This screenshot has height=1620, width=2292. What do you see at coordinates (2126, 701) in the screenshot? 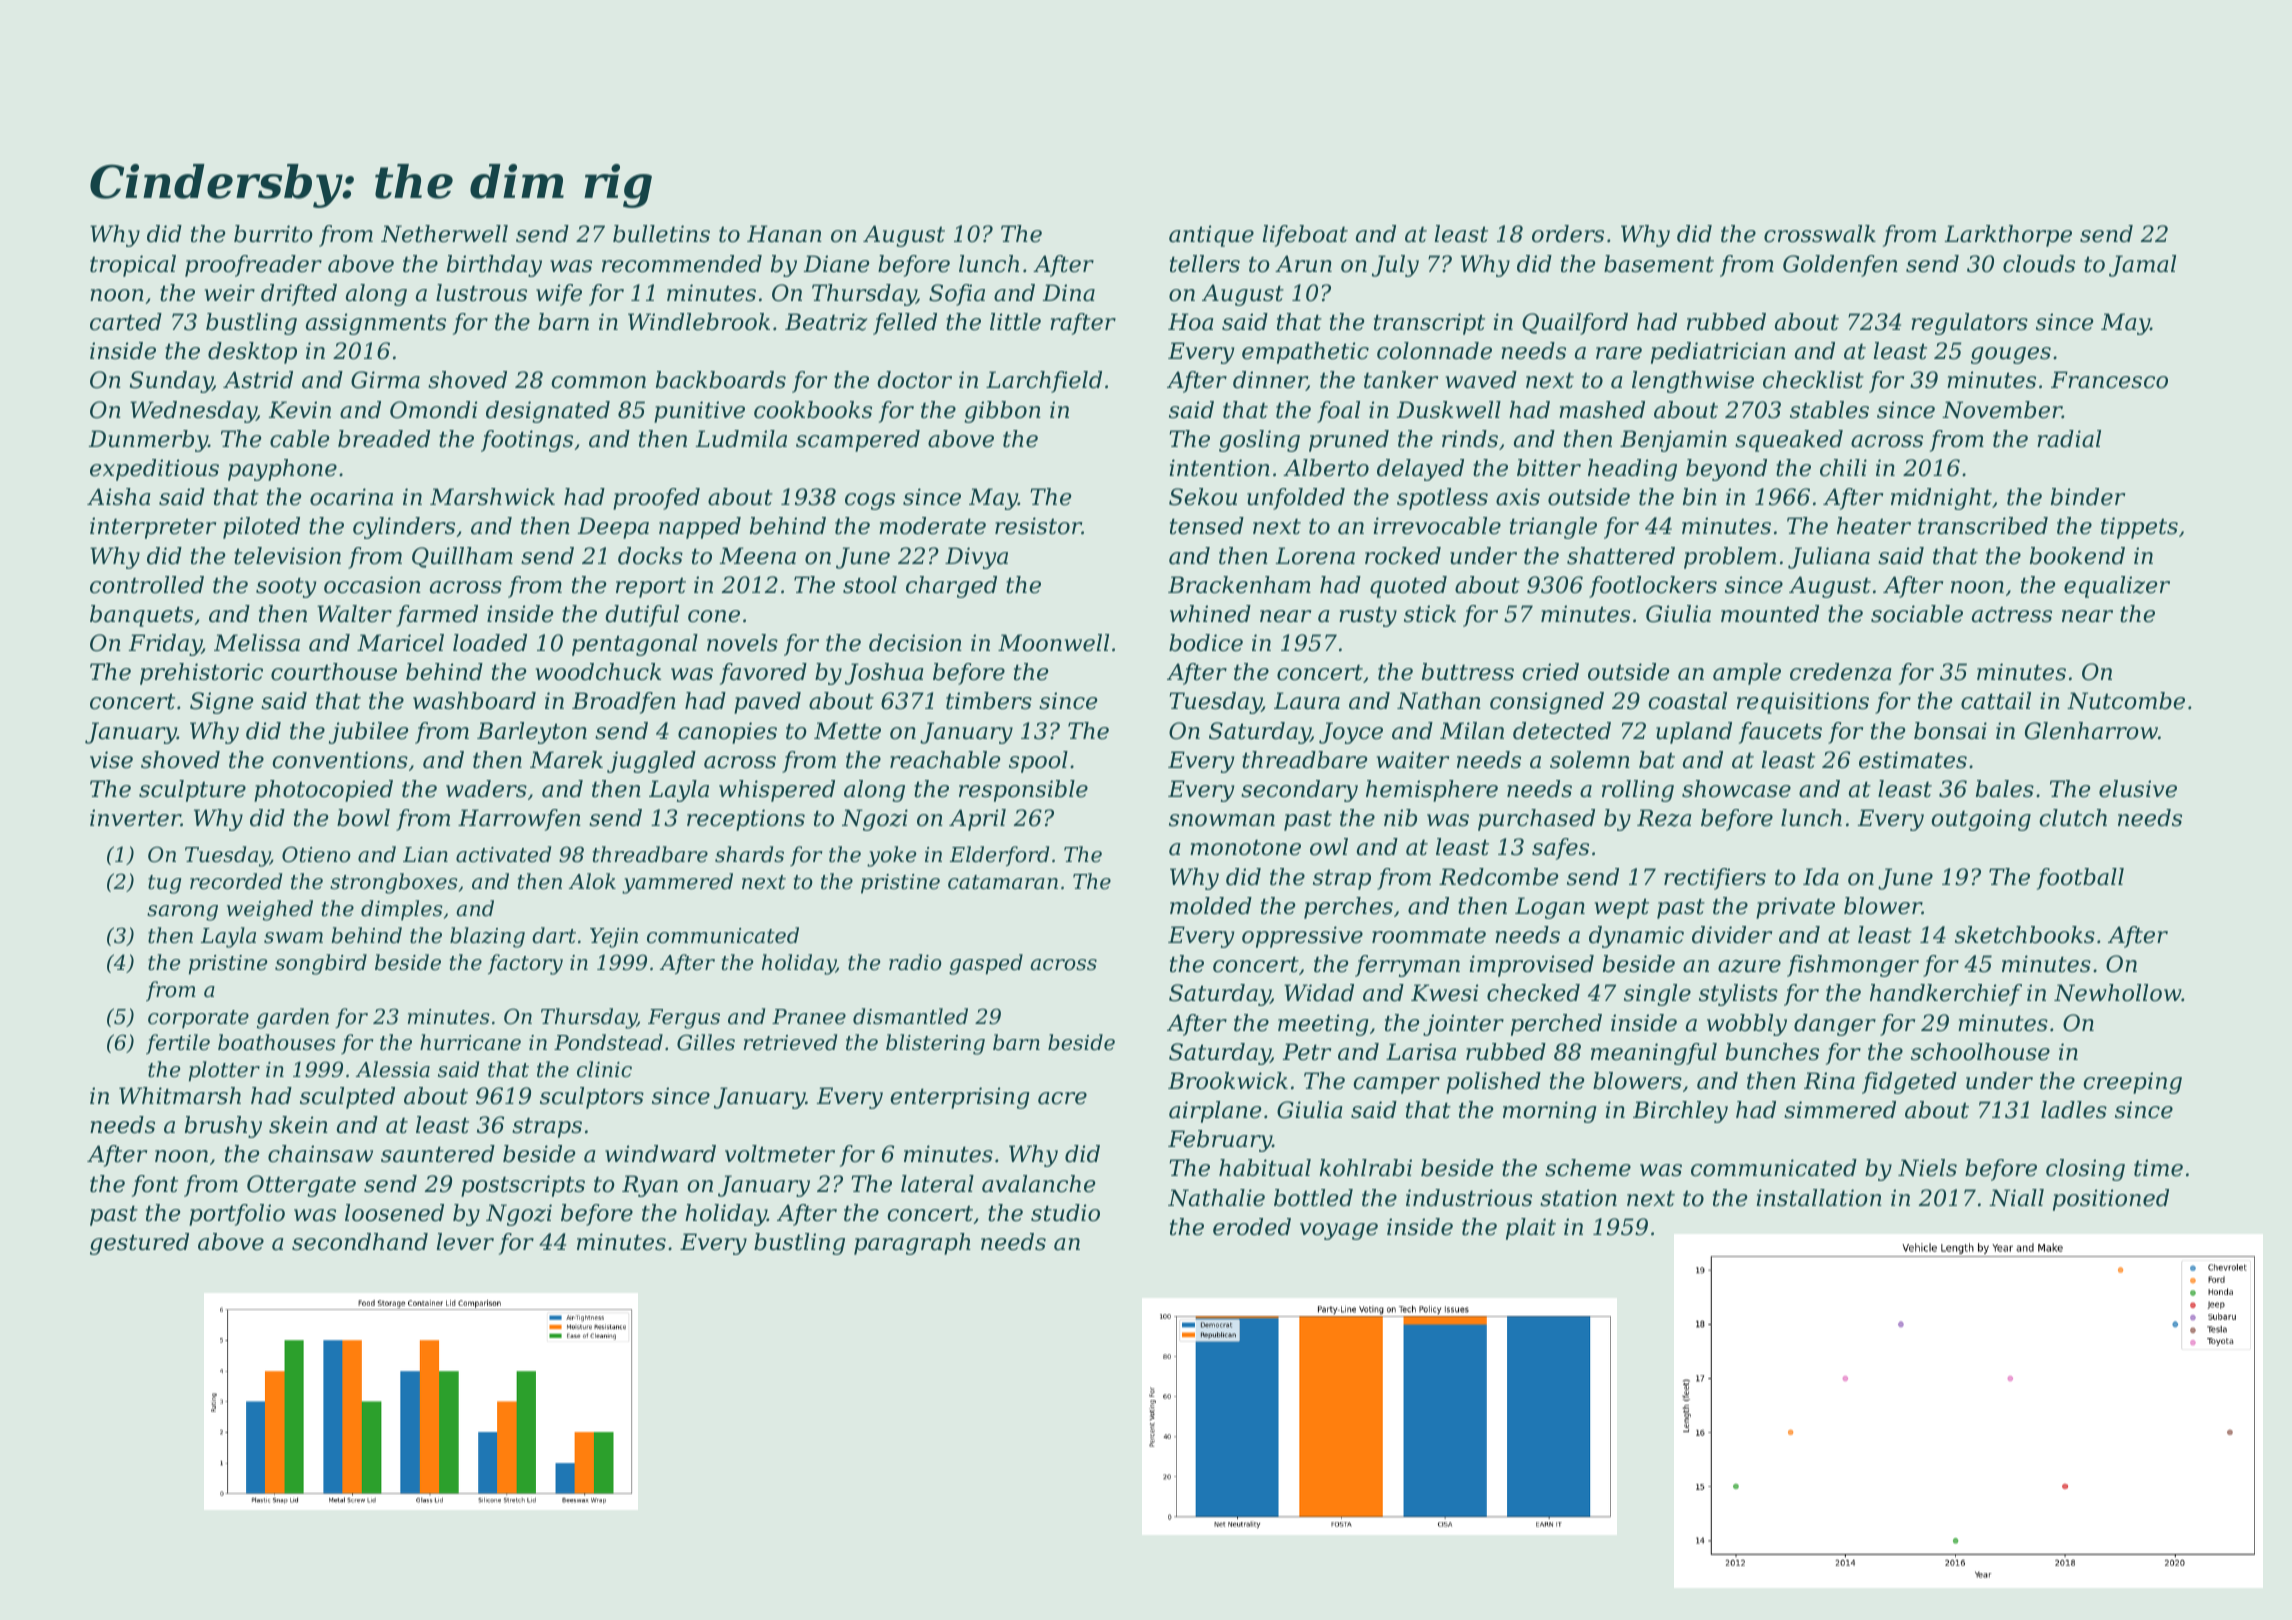
I see `Nutcombe` at bounding box center [2126, 701].
